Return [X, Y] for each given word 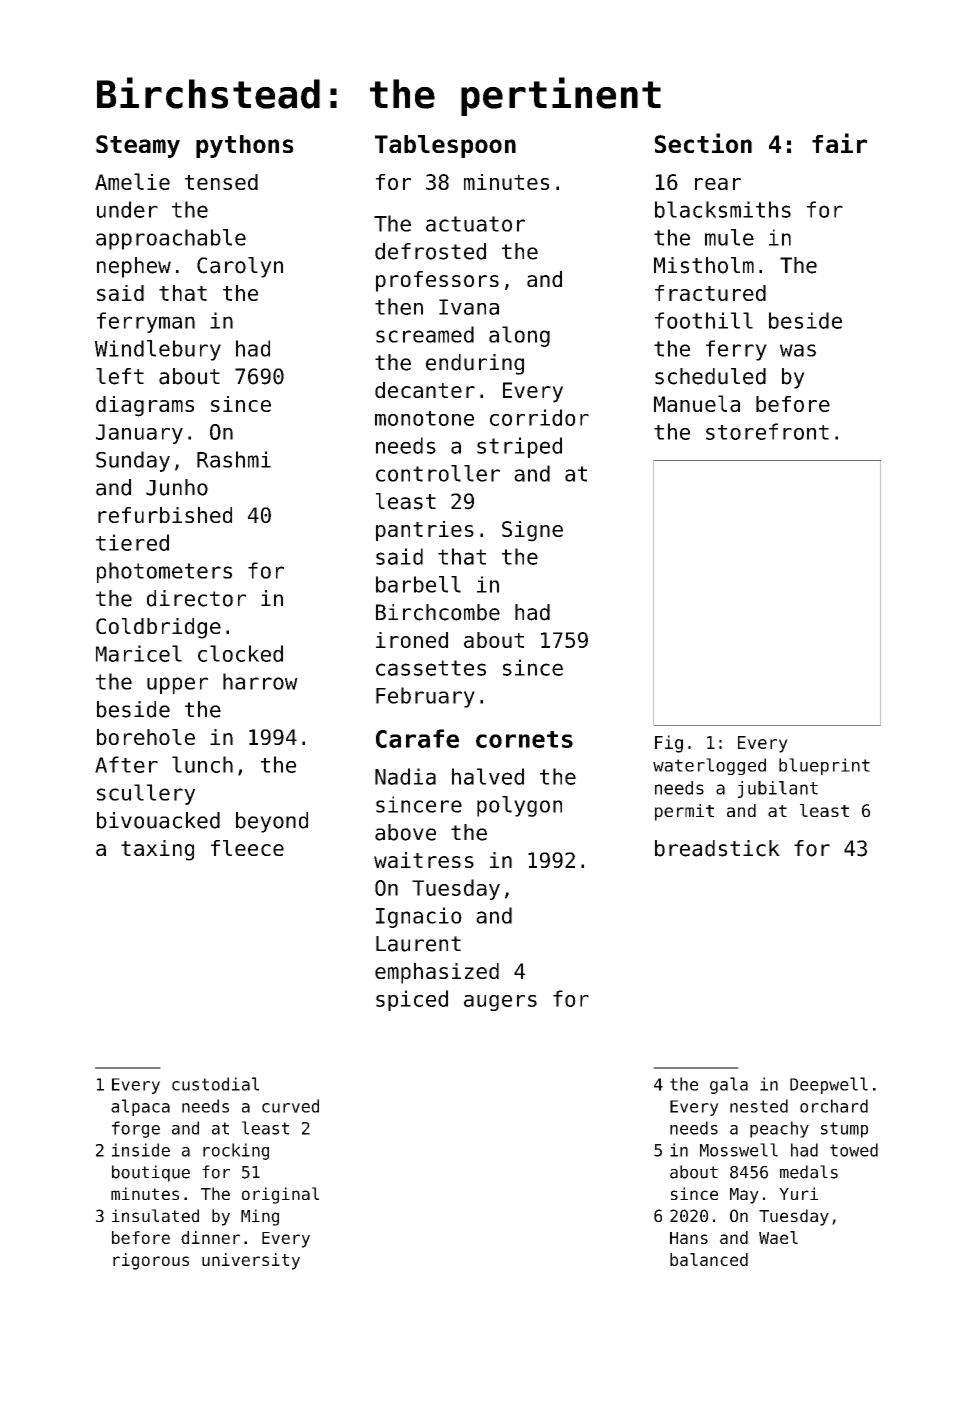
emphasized [437, 973]
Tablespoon [445, 146]
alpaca [140, 1107]
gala [729, 1085]
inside [141, 1150]
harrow [260, 681]
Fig [669, 744]
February [425, 697]
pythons [245, 146]
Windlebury [158, 350]
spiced [412, 1000]
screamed [425, 334]
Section [703, 143]
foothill [704, 320]
